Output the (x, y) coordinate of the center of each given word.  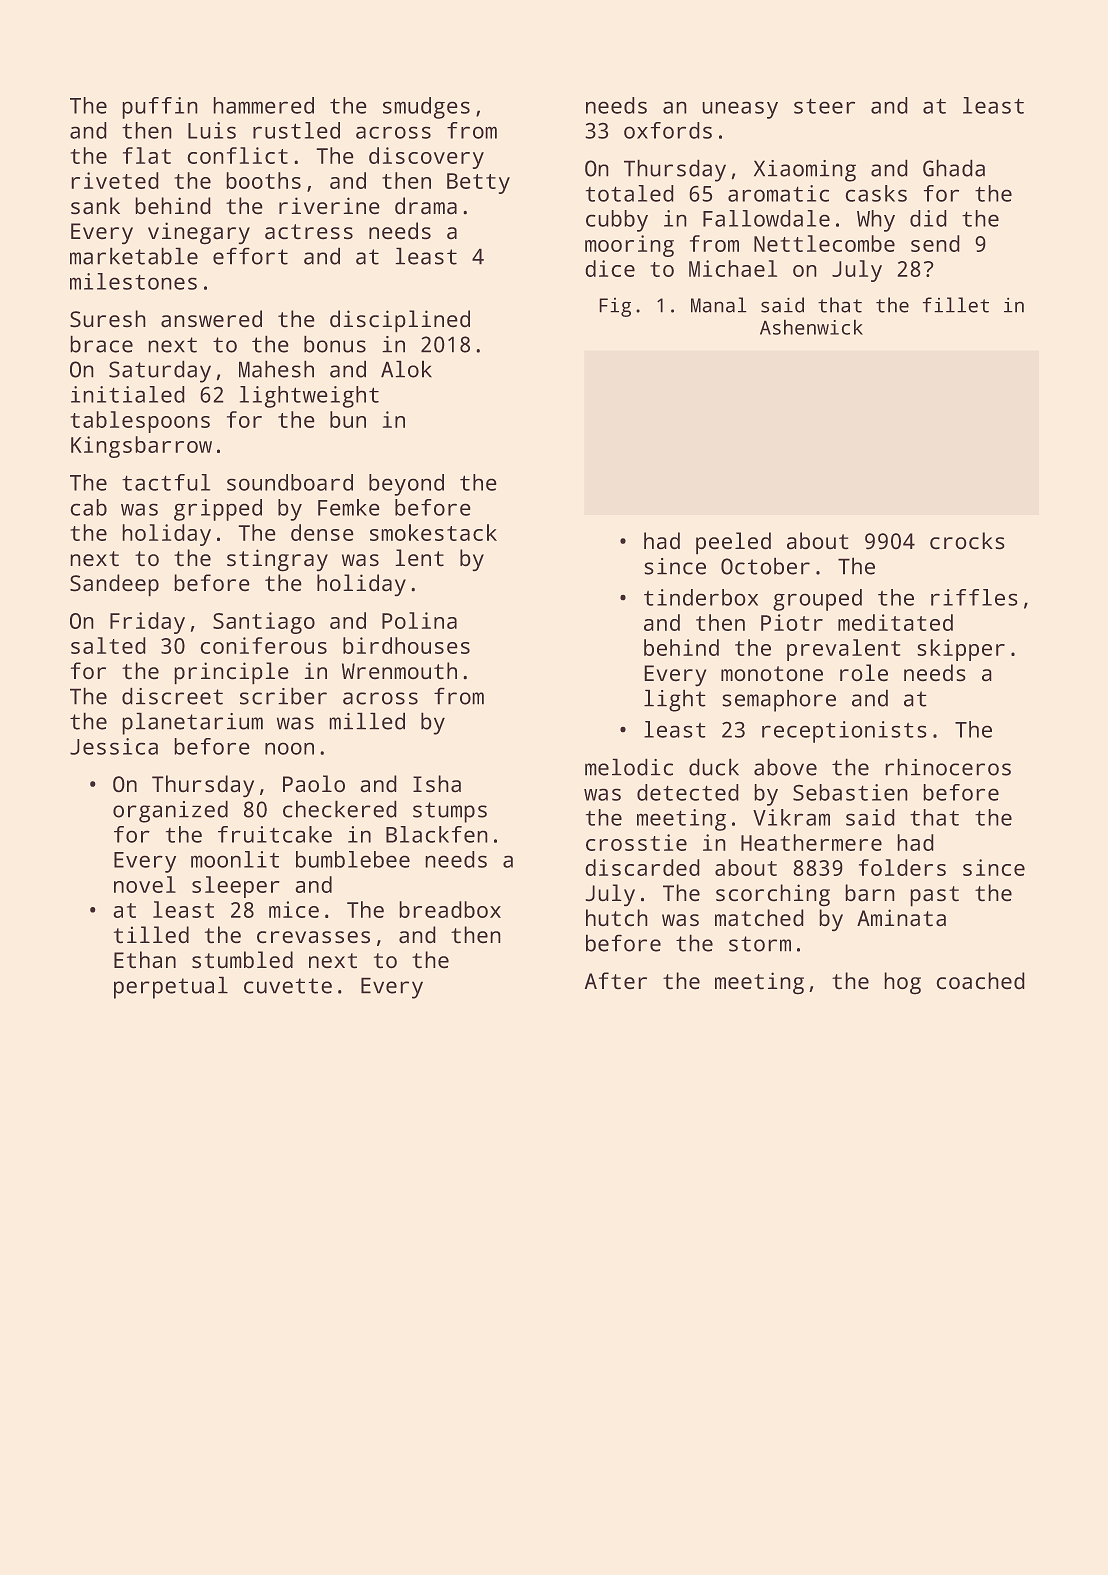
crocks (967, 540)
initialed (127, 394)
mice (294, 909)
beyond (406, 485)
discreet (172, 696)
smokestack (433, 532)
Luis (212, 130)
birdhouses (406, 645)
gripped (218, 510)
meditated (895, 622)
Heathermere (811, 842)
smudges (426, 108)
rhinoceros (948, 767)
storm (760, 944)
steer (824, 106)
